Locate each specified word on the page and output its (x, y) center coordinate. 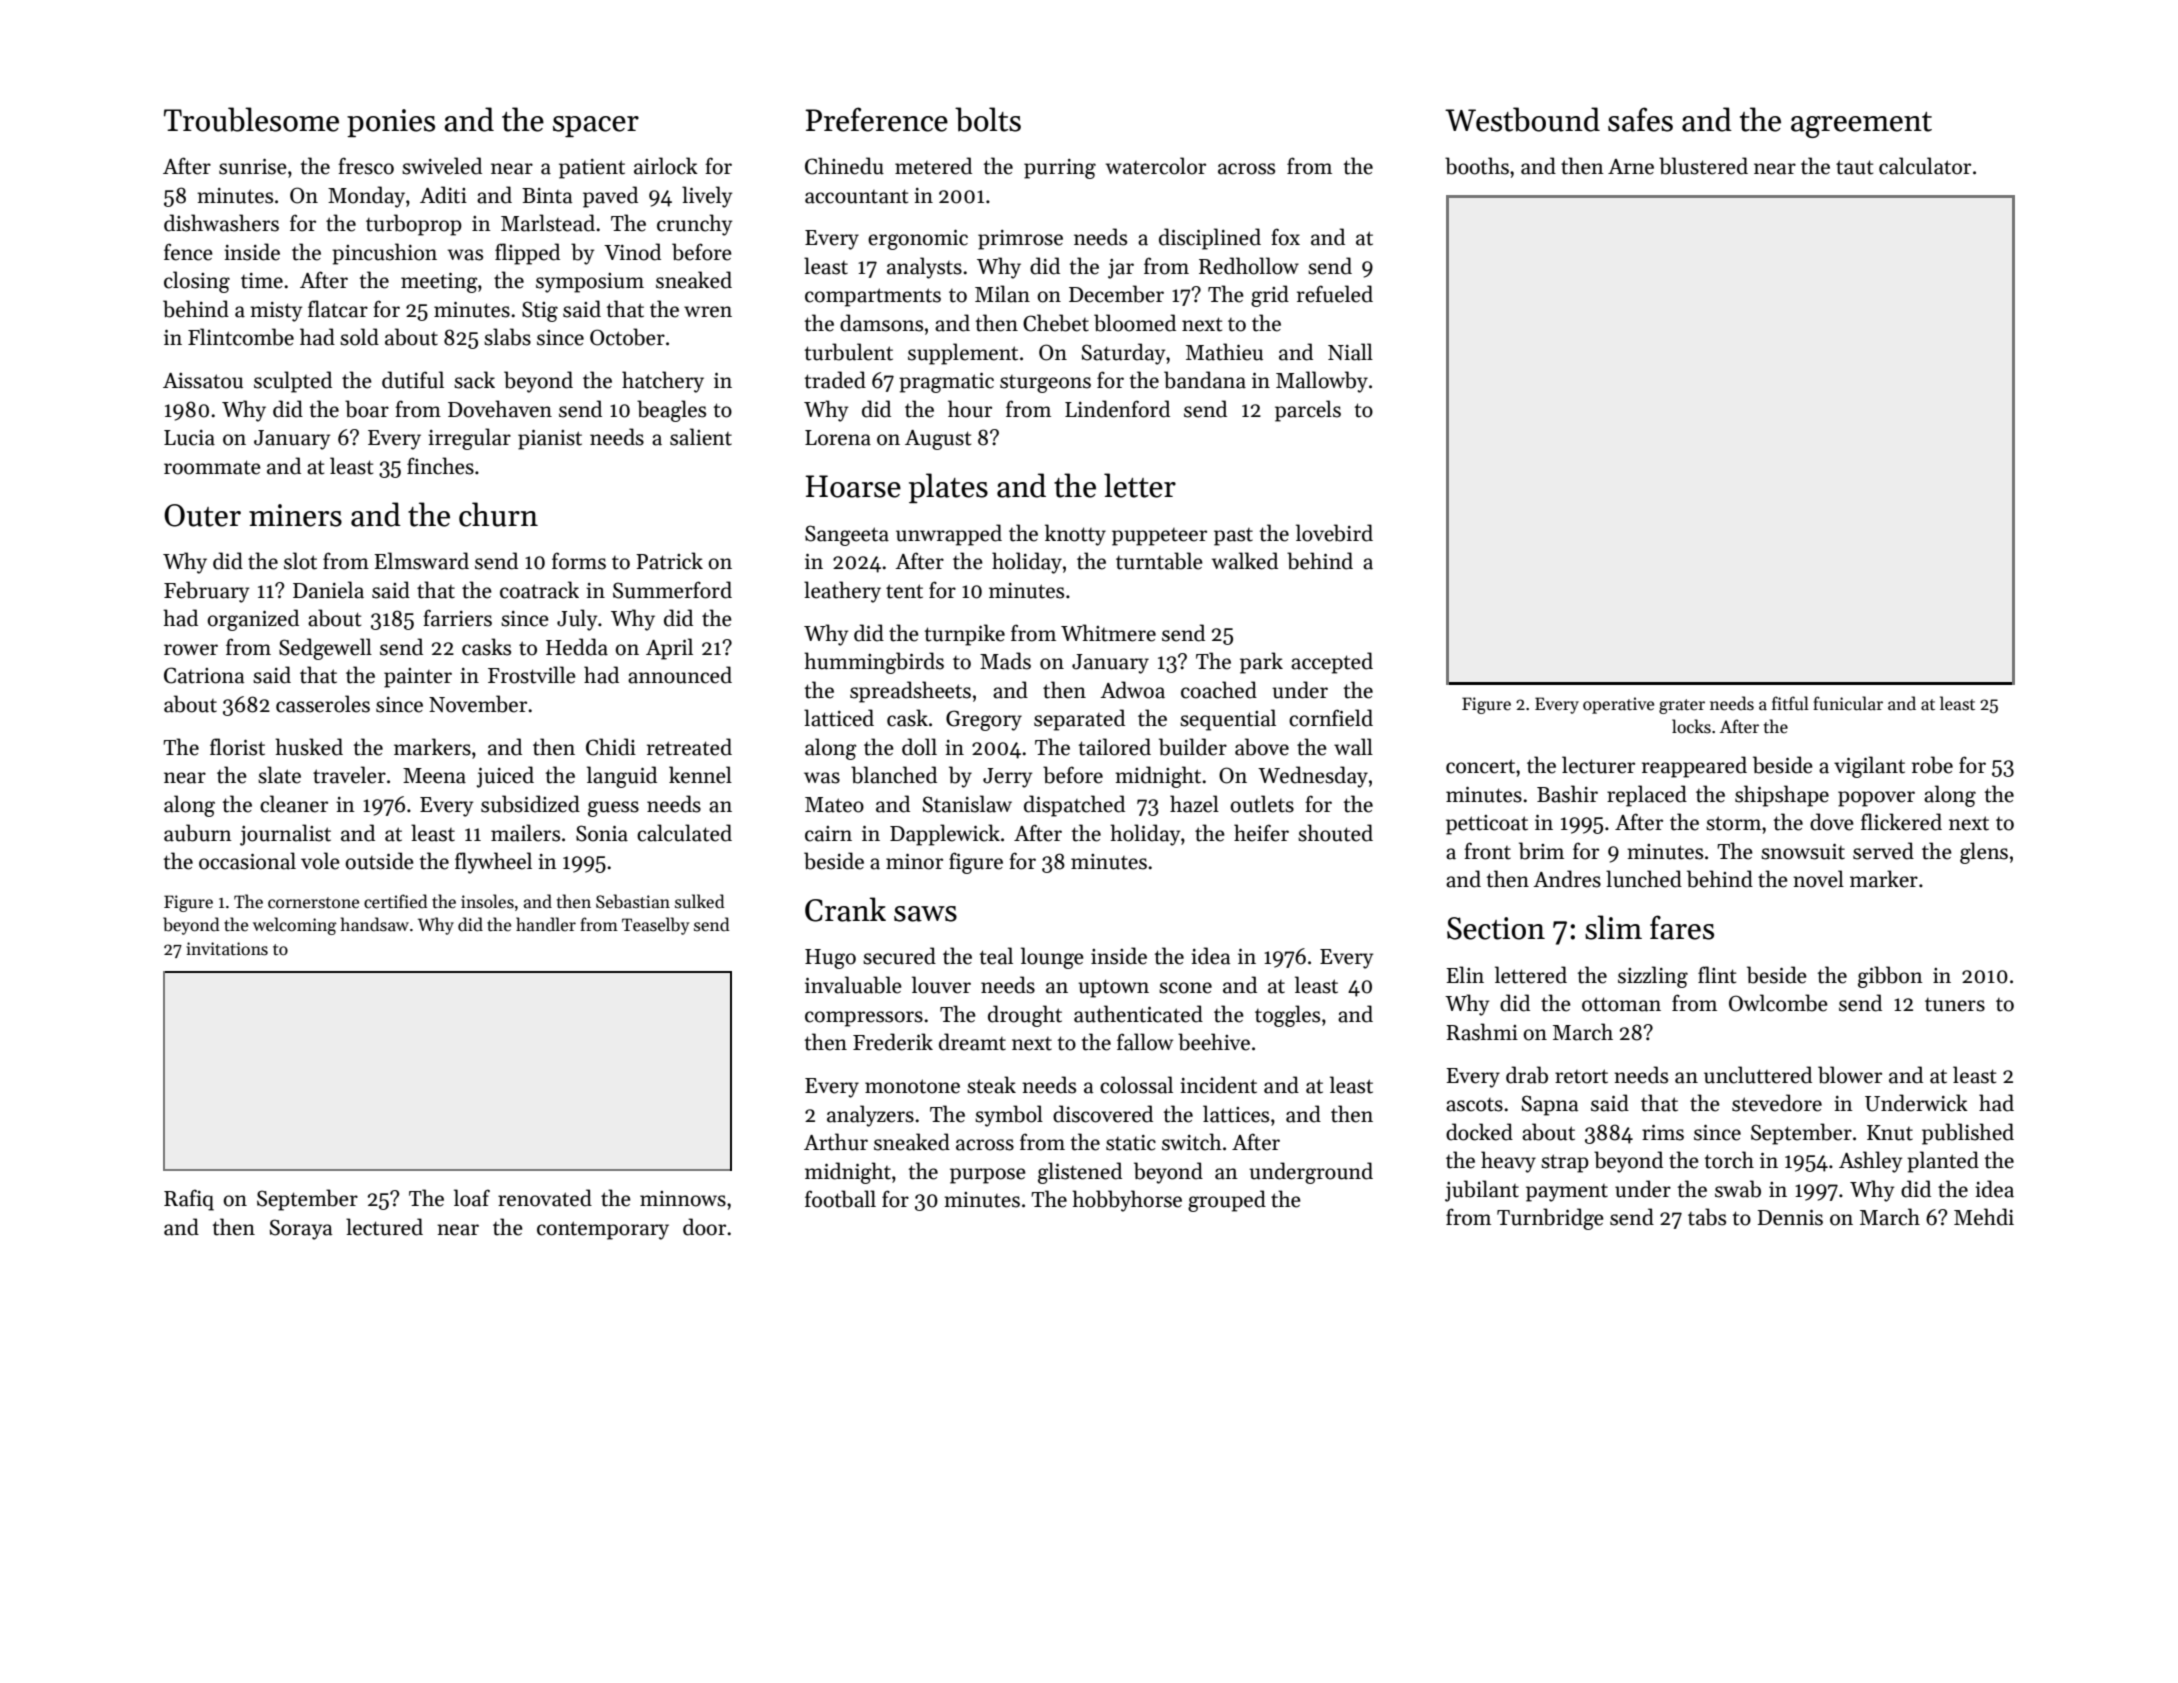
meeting (439, 283)
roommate (212, 467)
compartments (873, 297)
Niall (1350, 352)
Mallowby (1322, 382)
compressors (864, 1019)
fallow (1145, 1042)
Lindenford (1117, 409)
